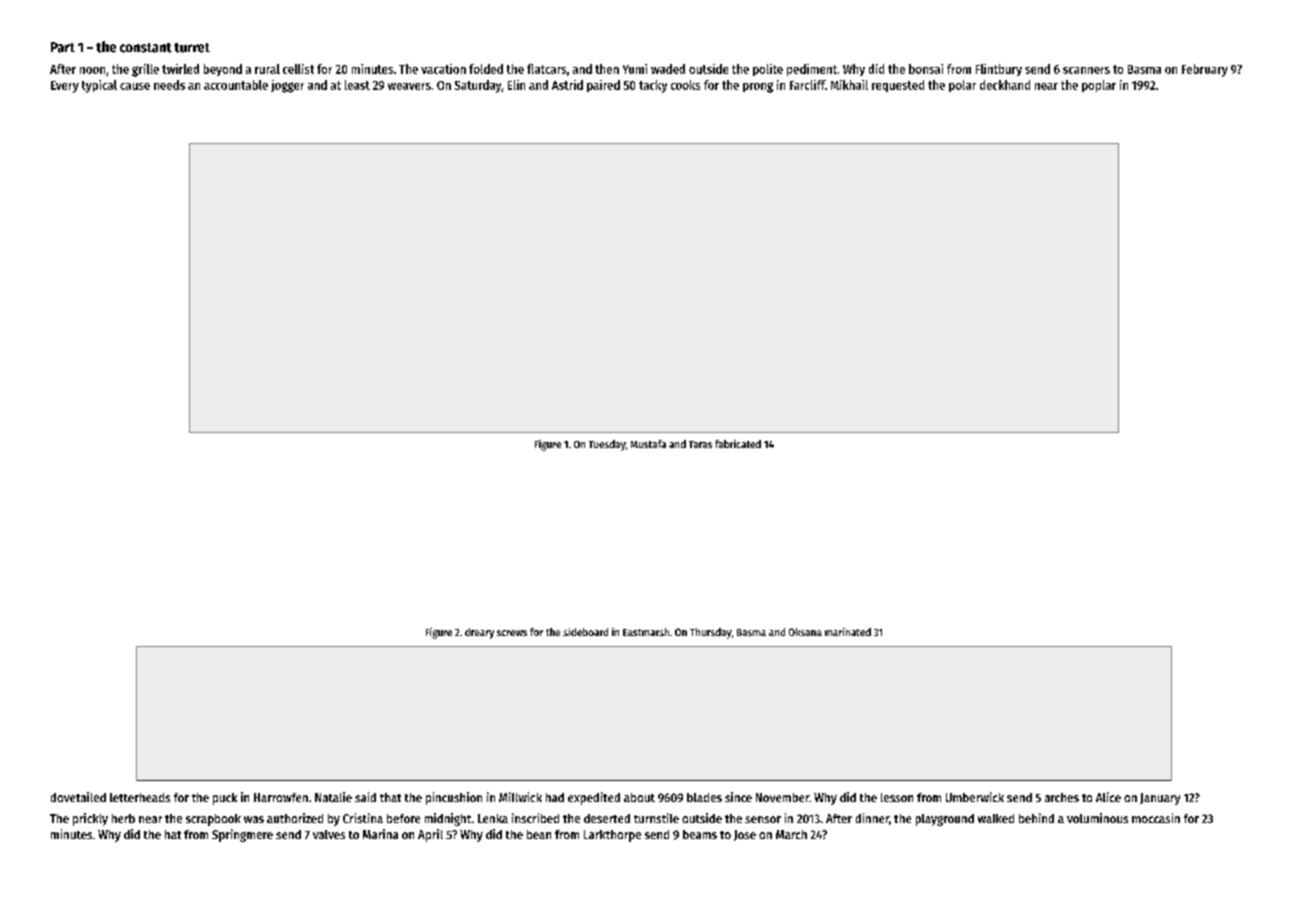 This screenshot has height=924, width=1308. Describe the element at coordinates (738, 444) in the screenshot. I see `fabricated` at that location.
